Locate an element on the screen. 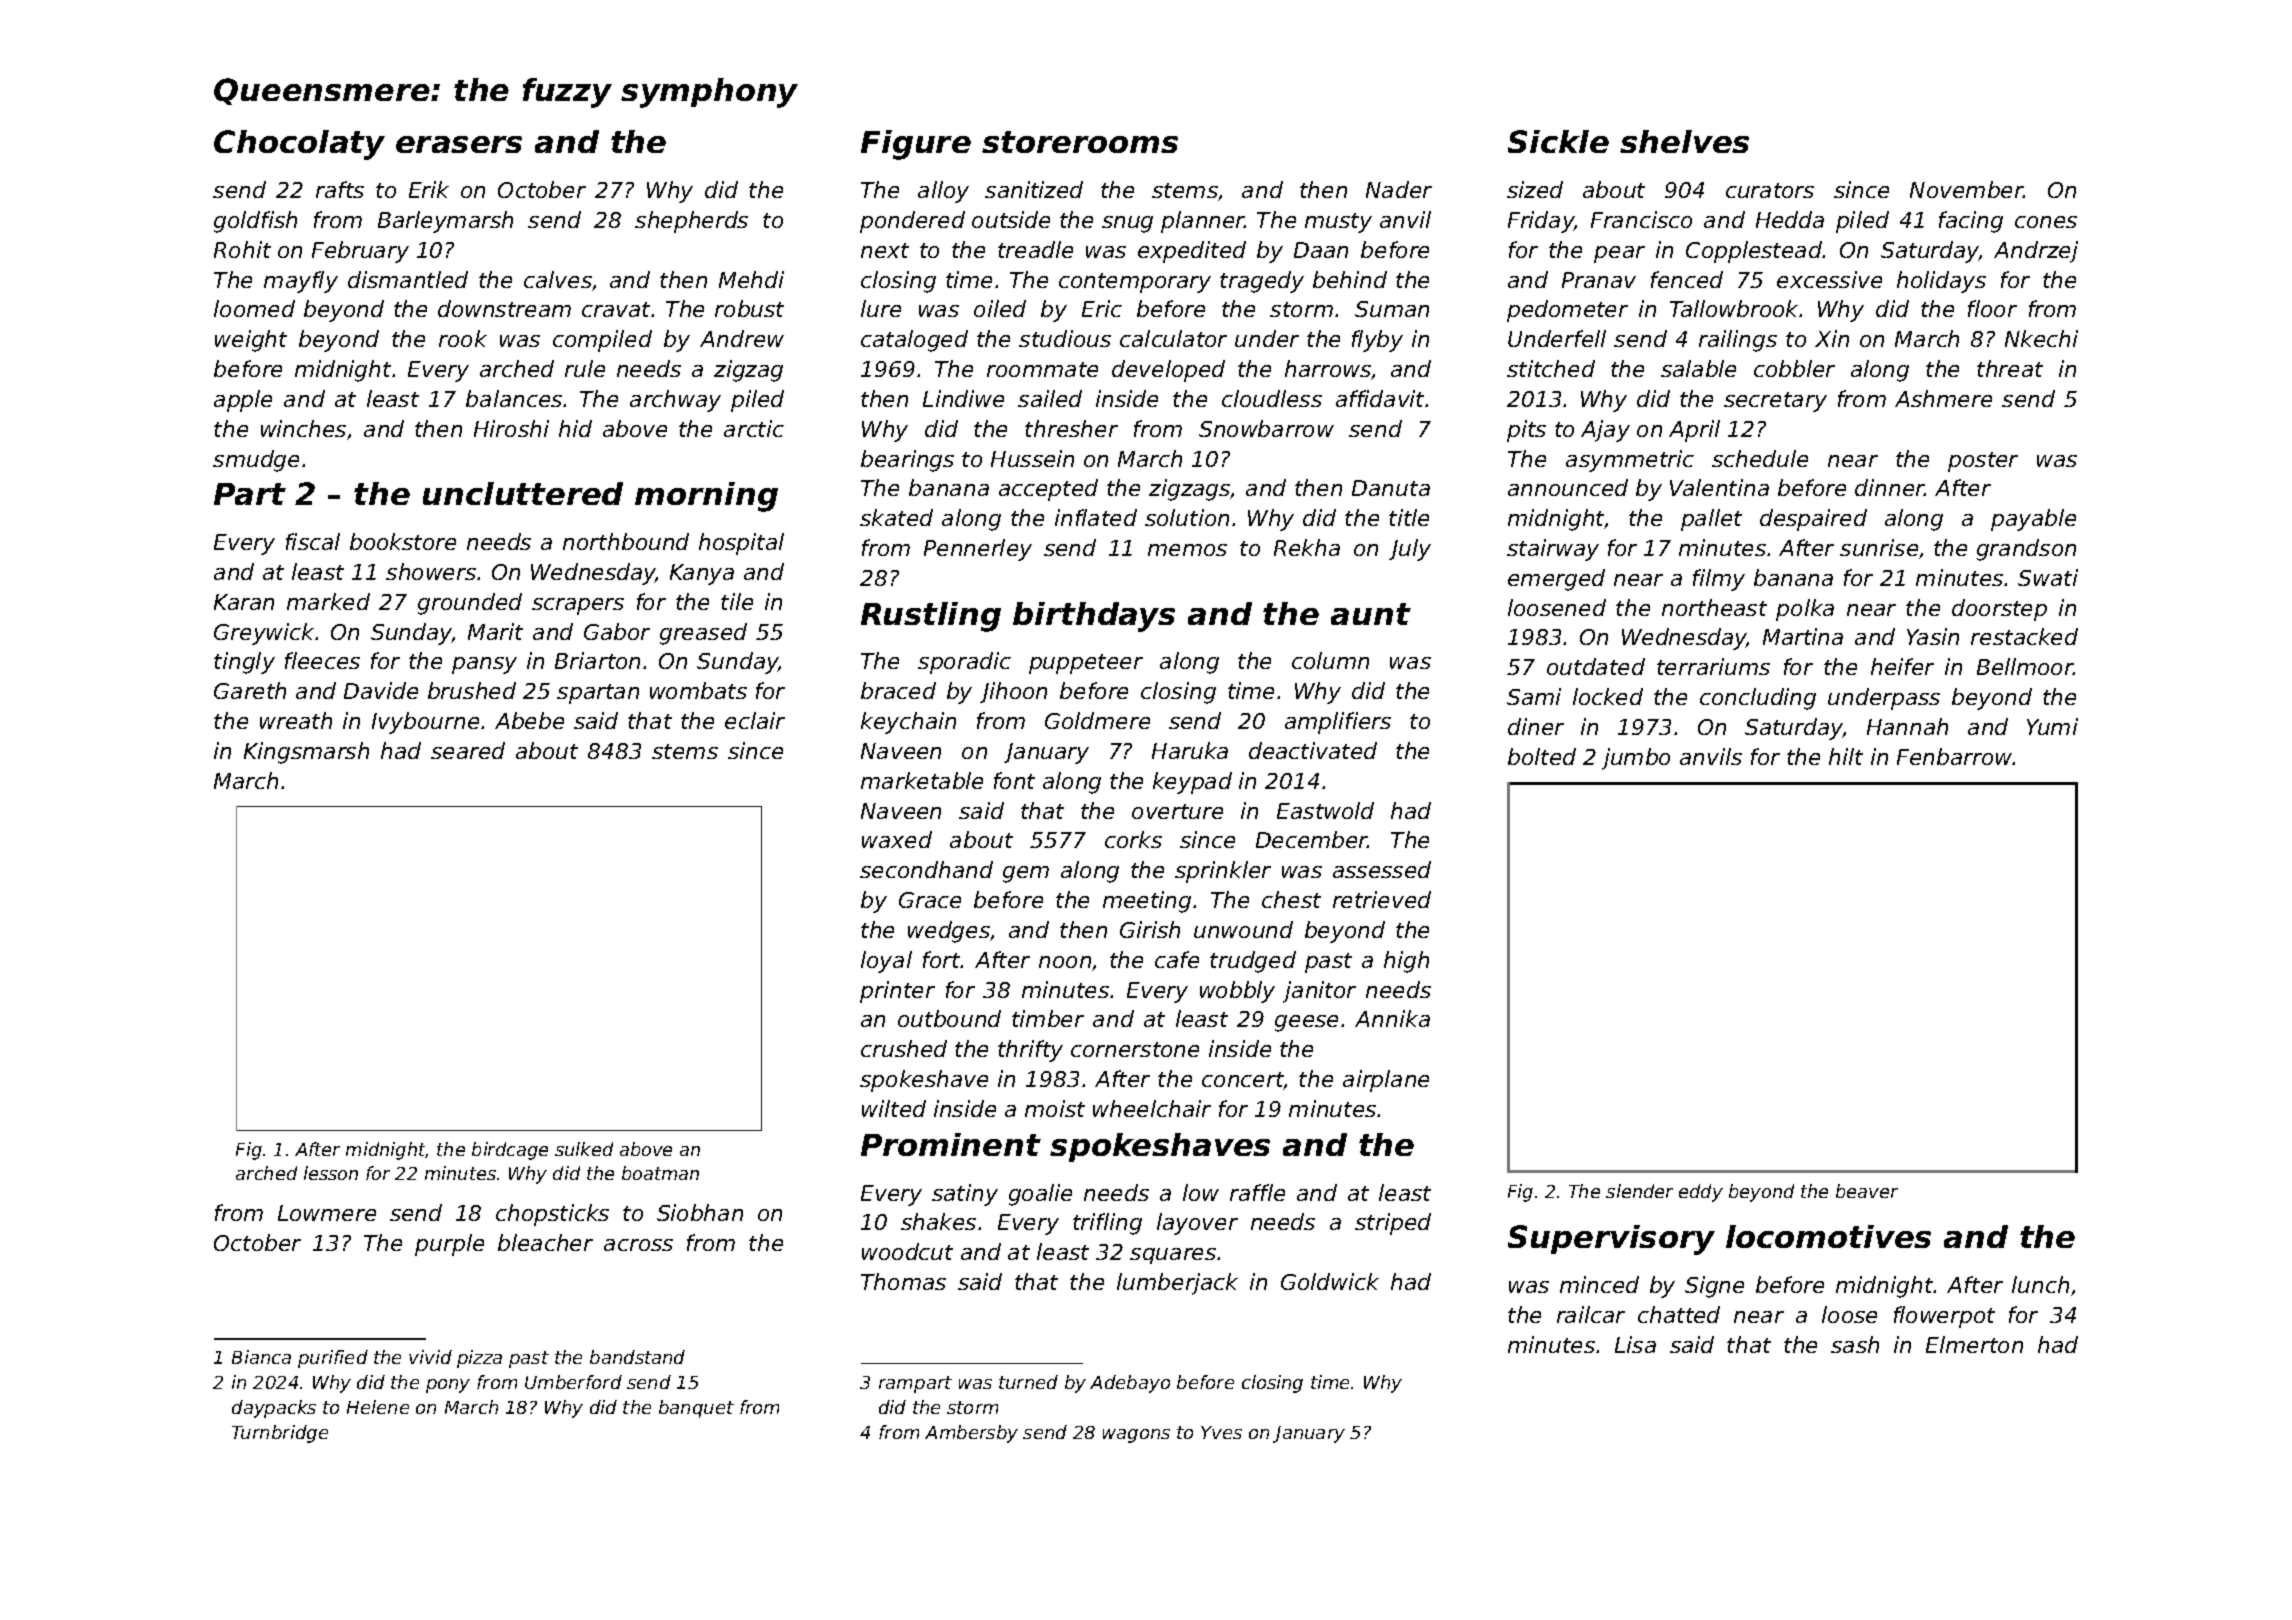 This screenshot has width=2292, height=1620. printer is located at coordinates (897, 992).
